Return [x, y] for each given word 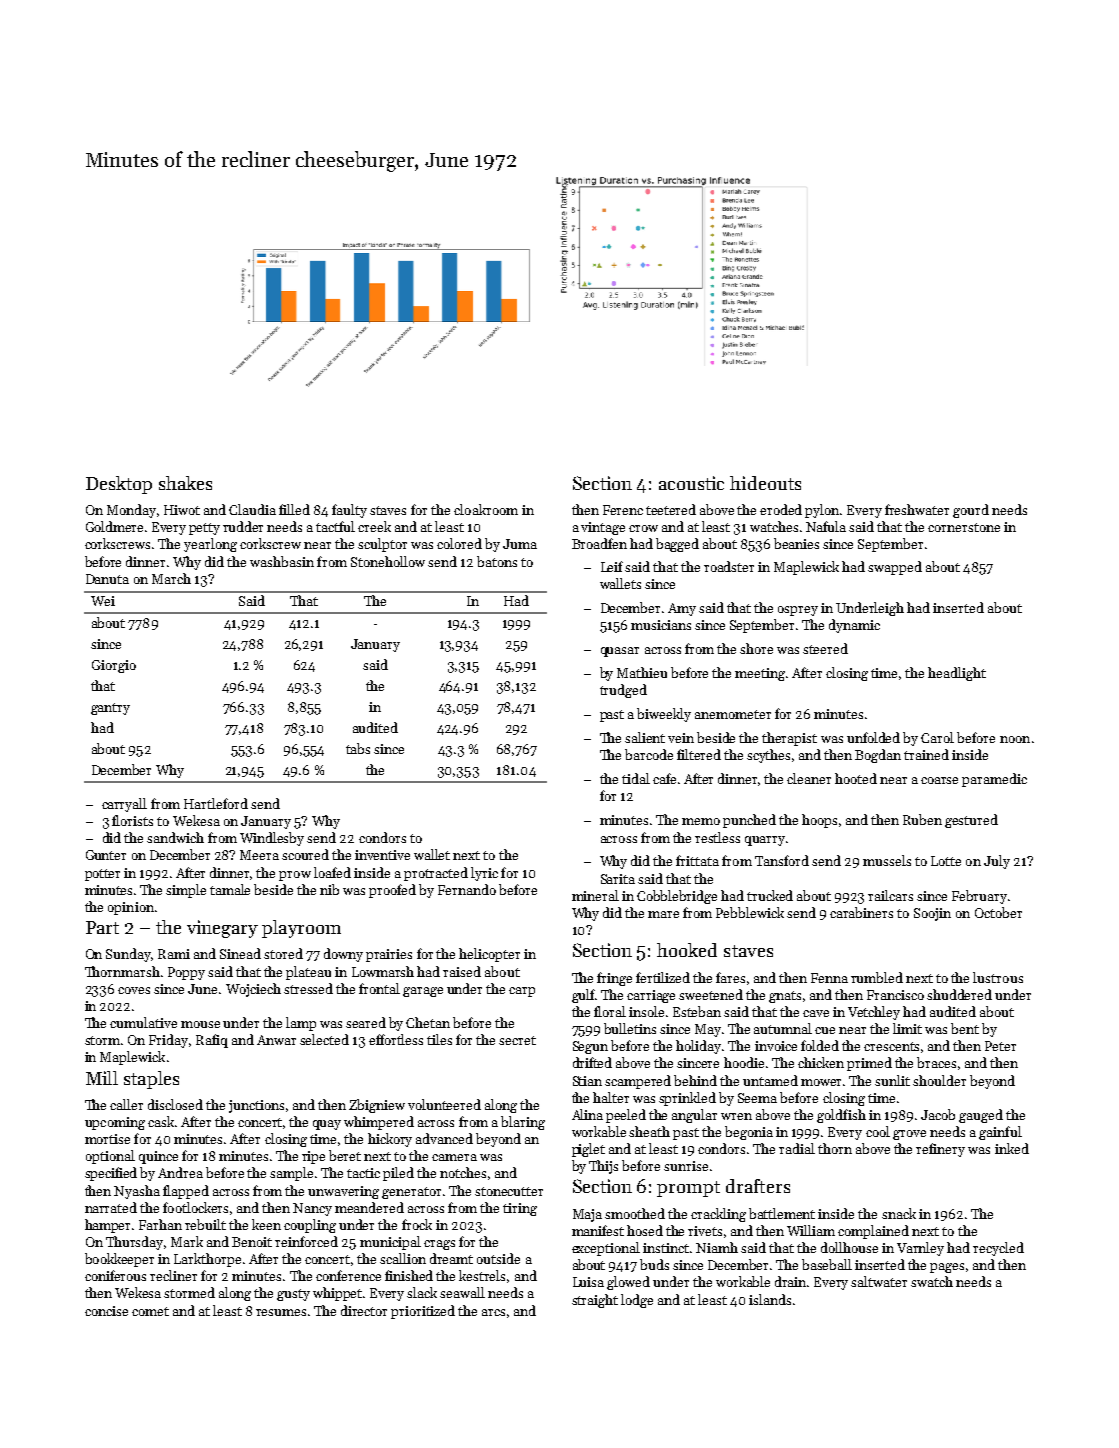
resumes [281, 1312]
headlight [957, 674]
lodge [637, 1301]
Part [102, 927]
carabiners [861, 912]
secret [517, 1040]
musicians [661, 625]
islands [770, 1299]
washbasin [282, 561]
